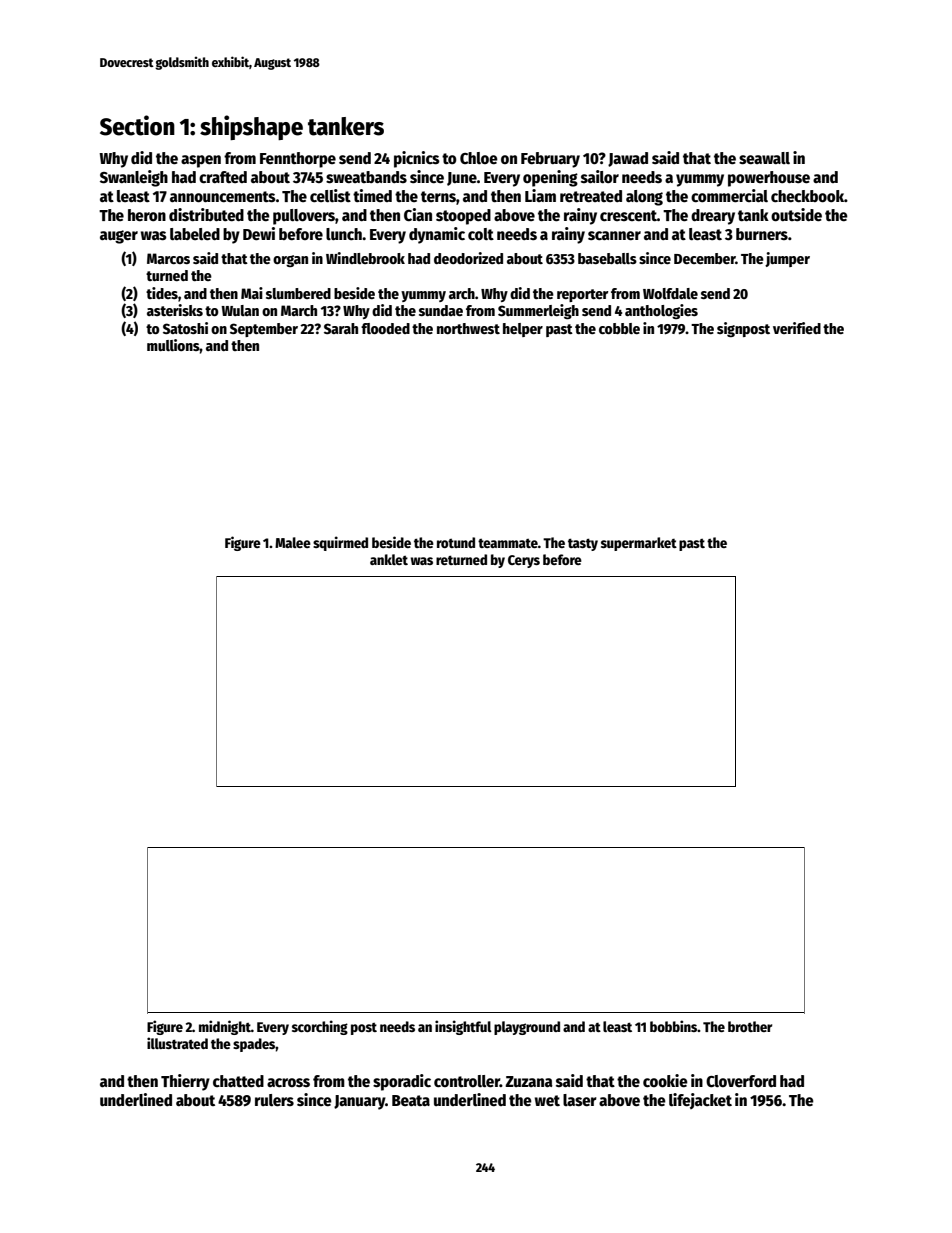 The height and width of the screenshot is (1233, 952). What do you see at coordinates (628, 159) in the screenshot?
I see `Jawad` at bounding box center [628, 159].
